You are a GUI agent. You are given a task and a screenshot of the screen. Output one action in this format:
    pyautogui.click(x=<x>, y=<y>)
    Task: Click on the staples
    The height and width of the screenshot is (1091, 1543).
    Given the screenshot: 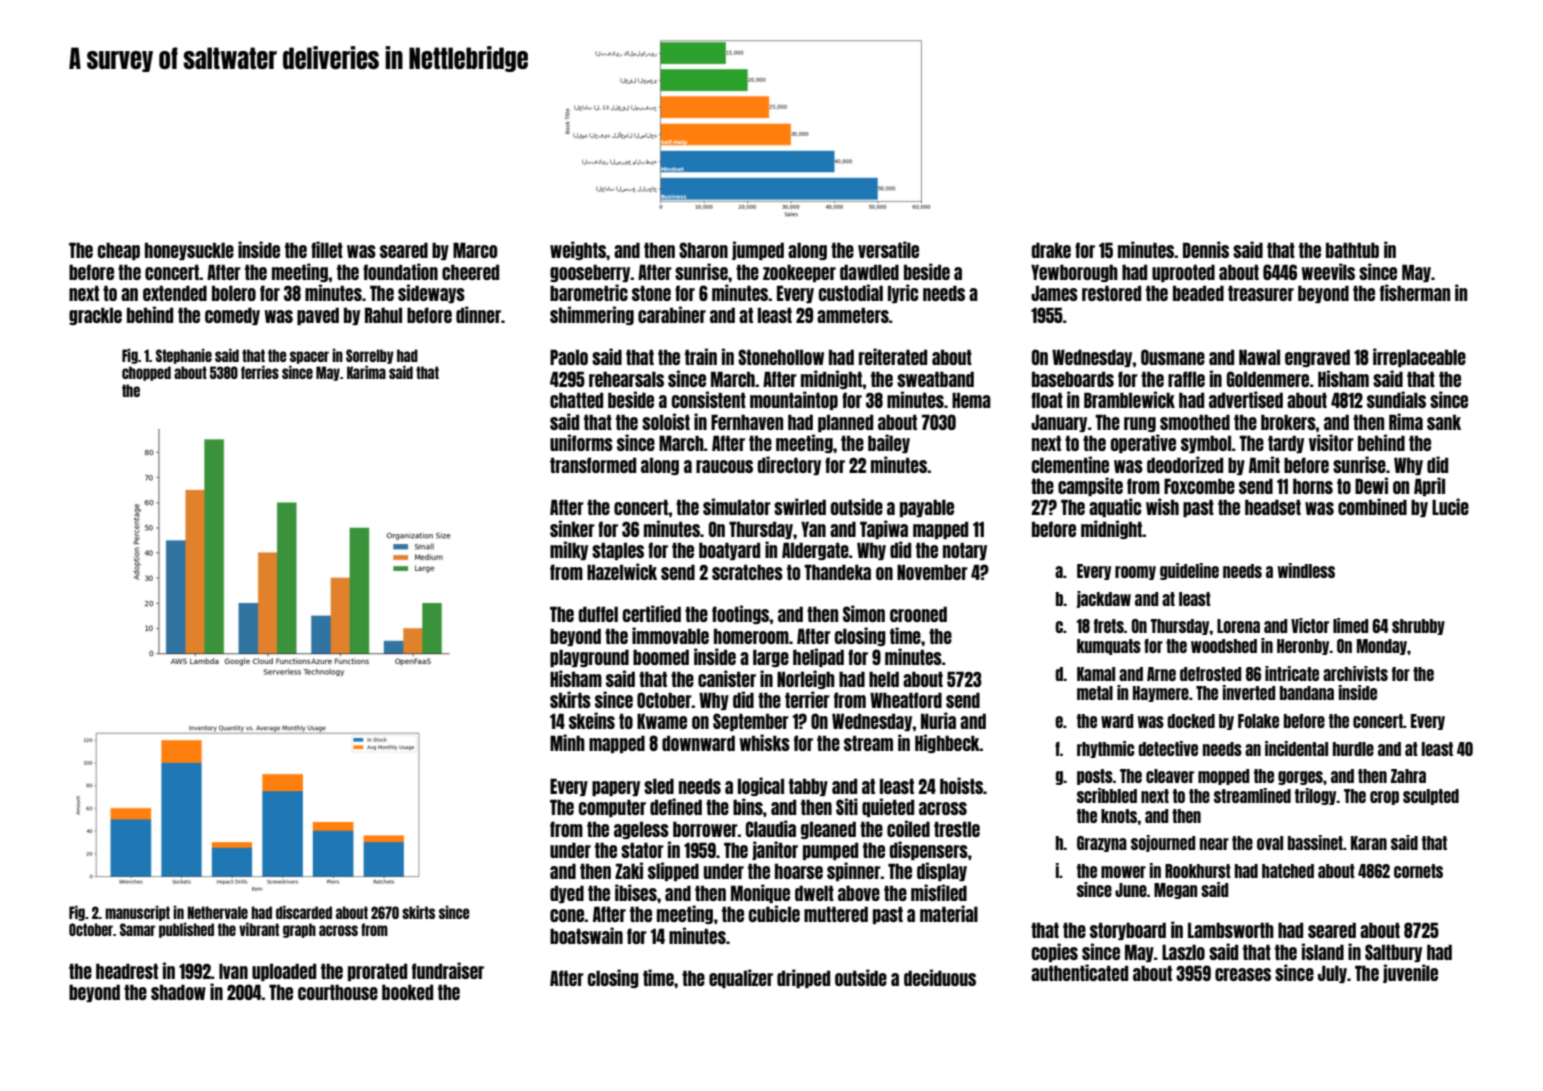 What is the action you would take?
    pyautogui.click(x=618, y=551)
